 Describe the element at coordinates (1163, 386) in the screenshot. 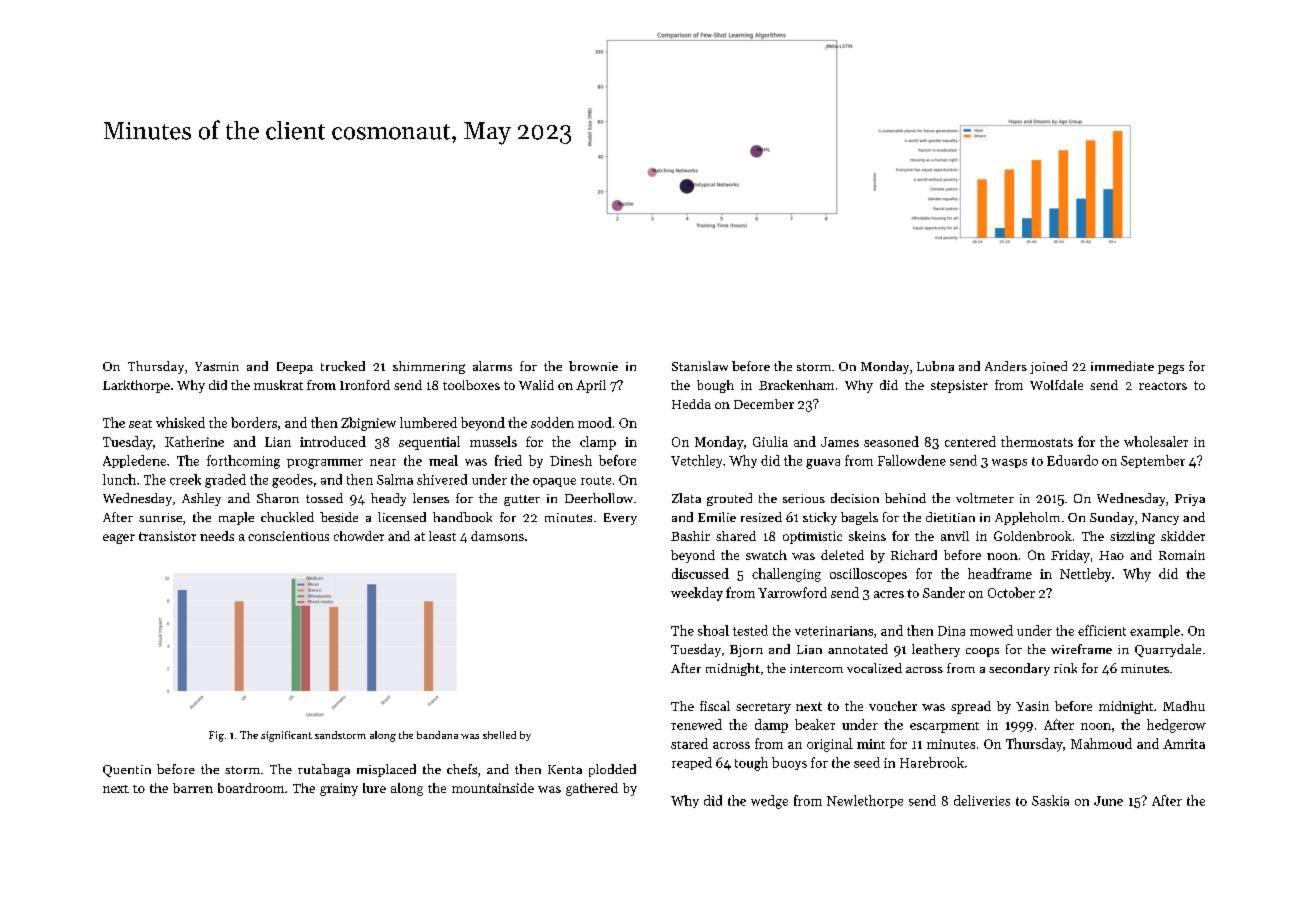

I see `reactors` at that location.
